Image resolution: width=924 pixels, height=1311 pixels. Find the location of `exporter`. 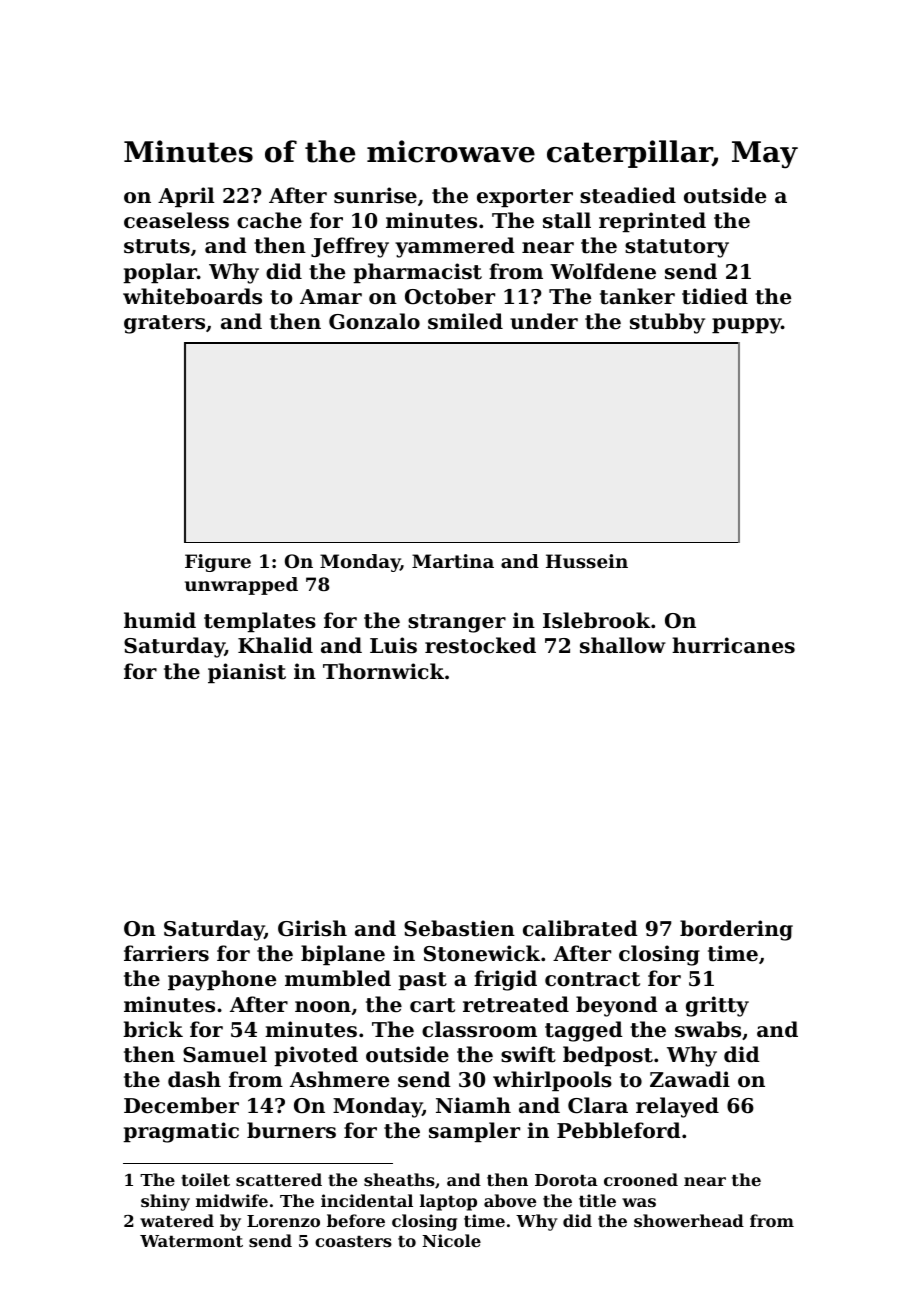

exporter is located at coordinates (525, 198).
